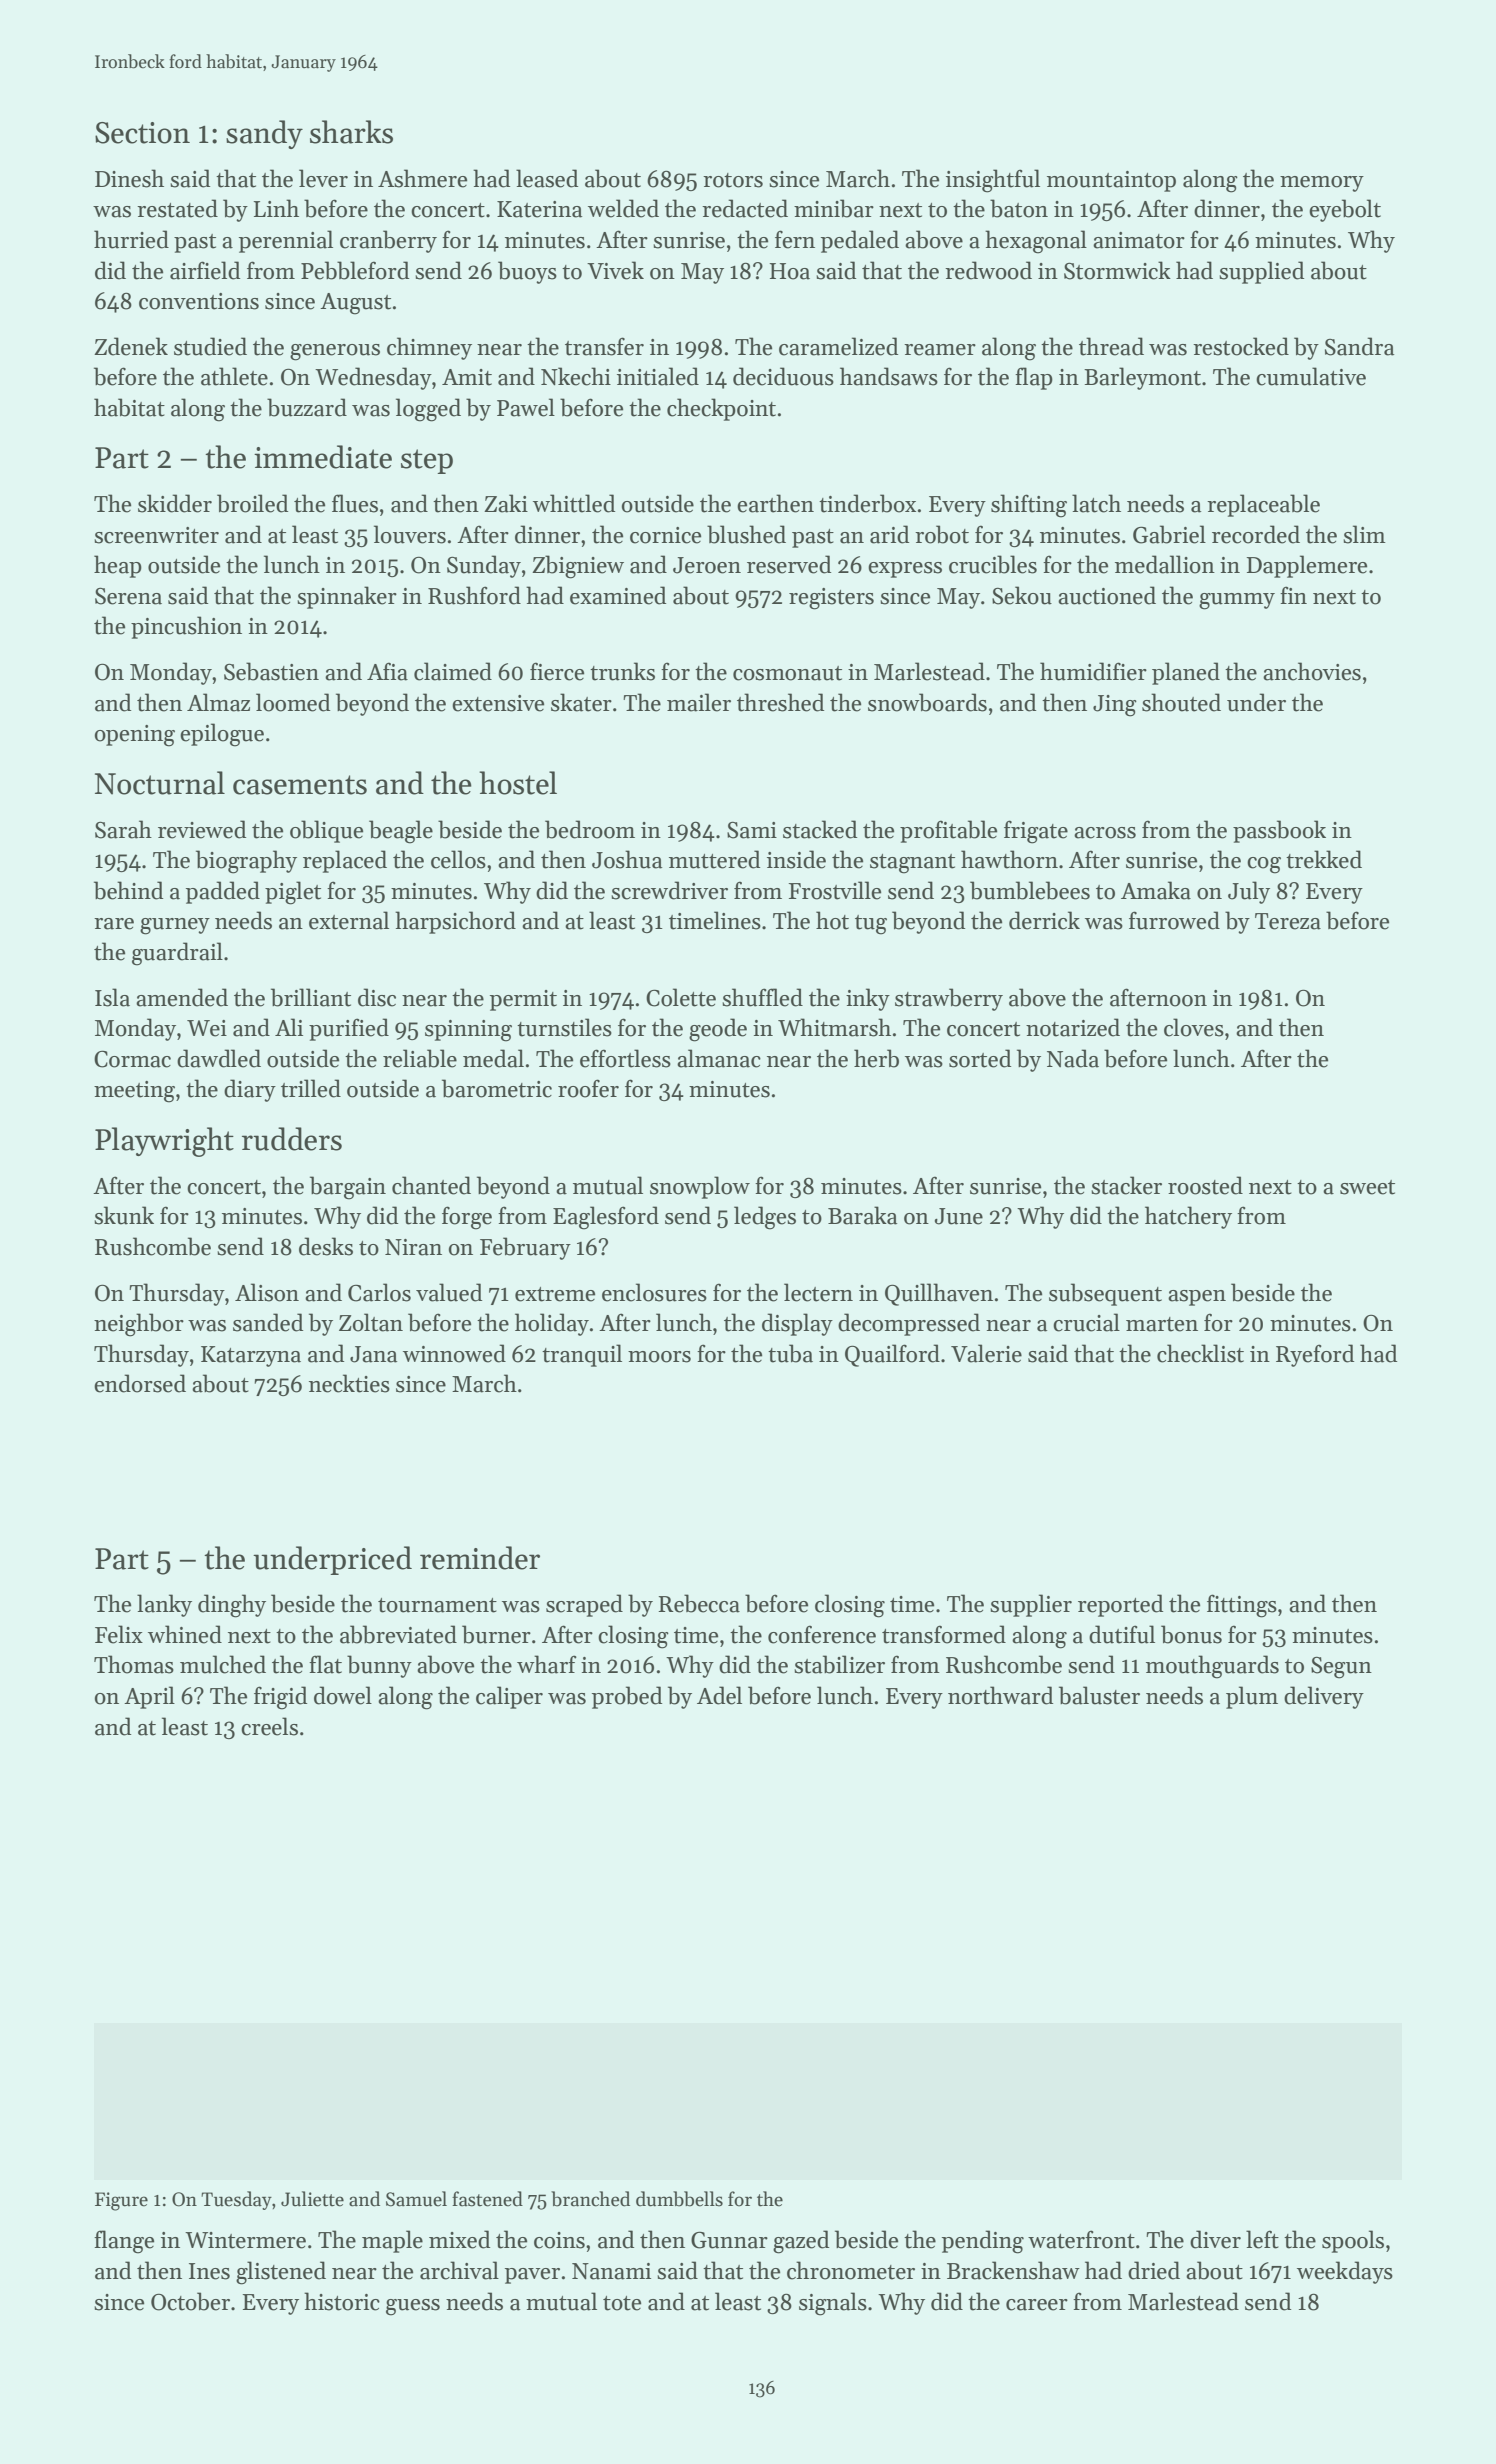  What do you see at coordinates (1194, 1027) in the page?
I see `cloves` at bounding box center [1194, 1027].
